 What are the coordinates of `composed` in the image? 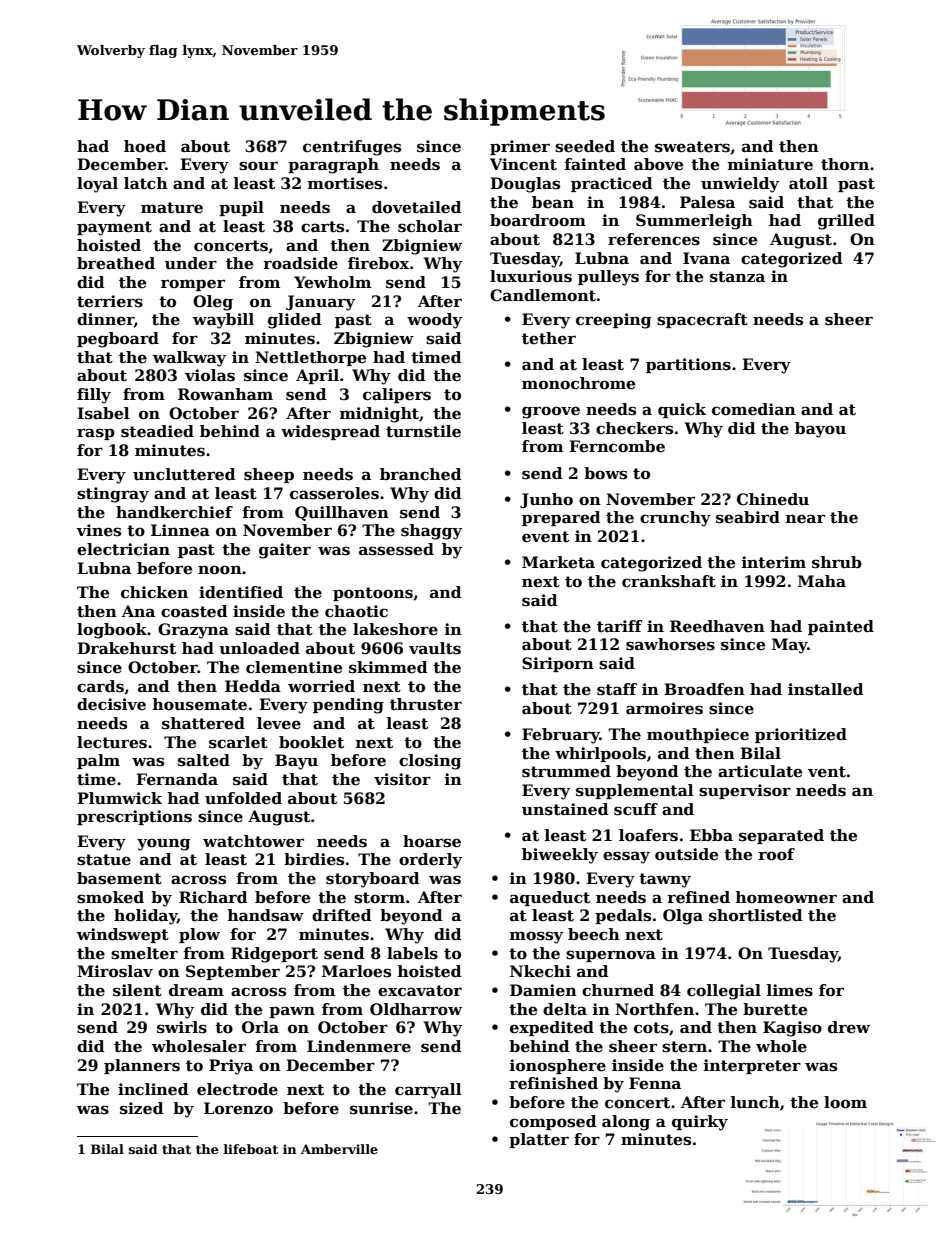 It's located at (553, 1122).
